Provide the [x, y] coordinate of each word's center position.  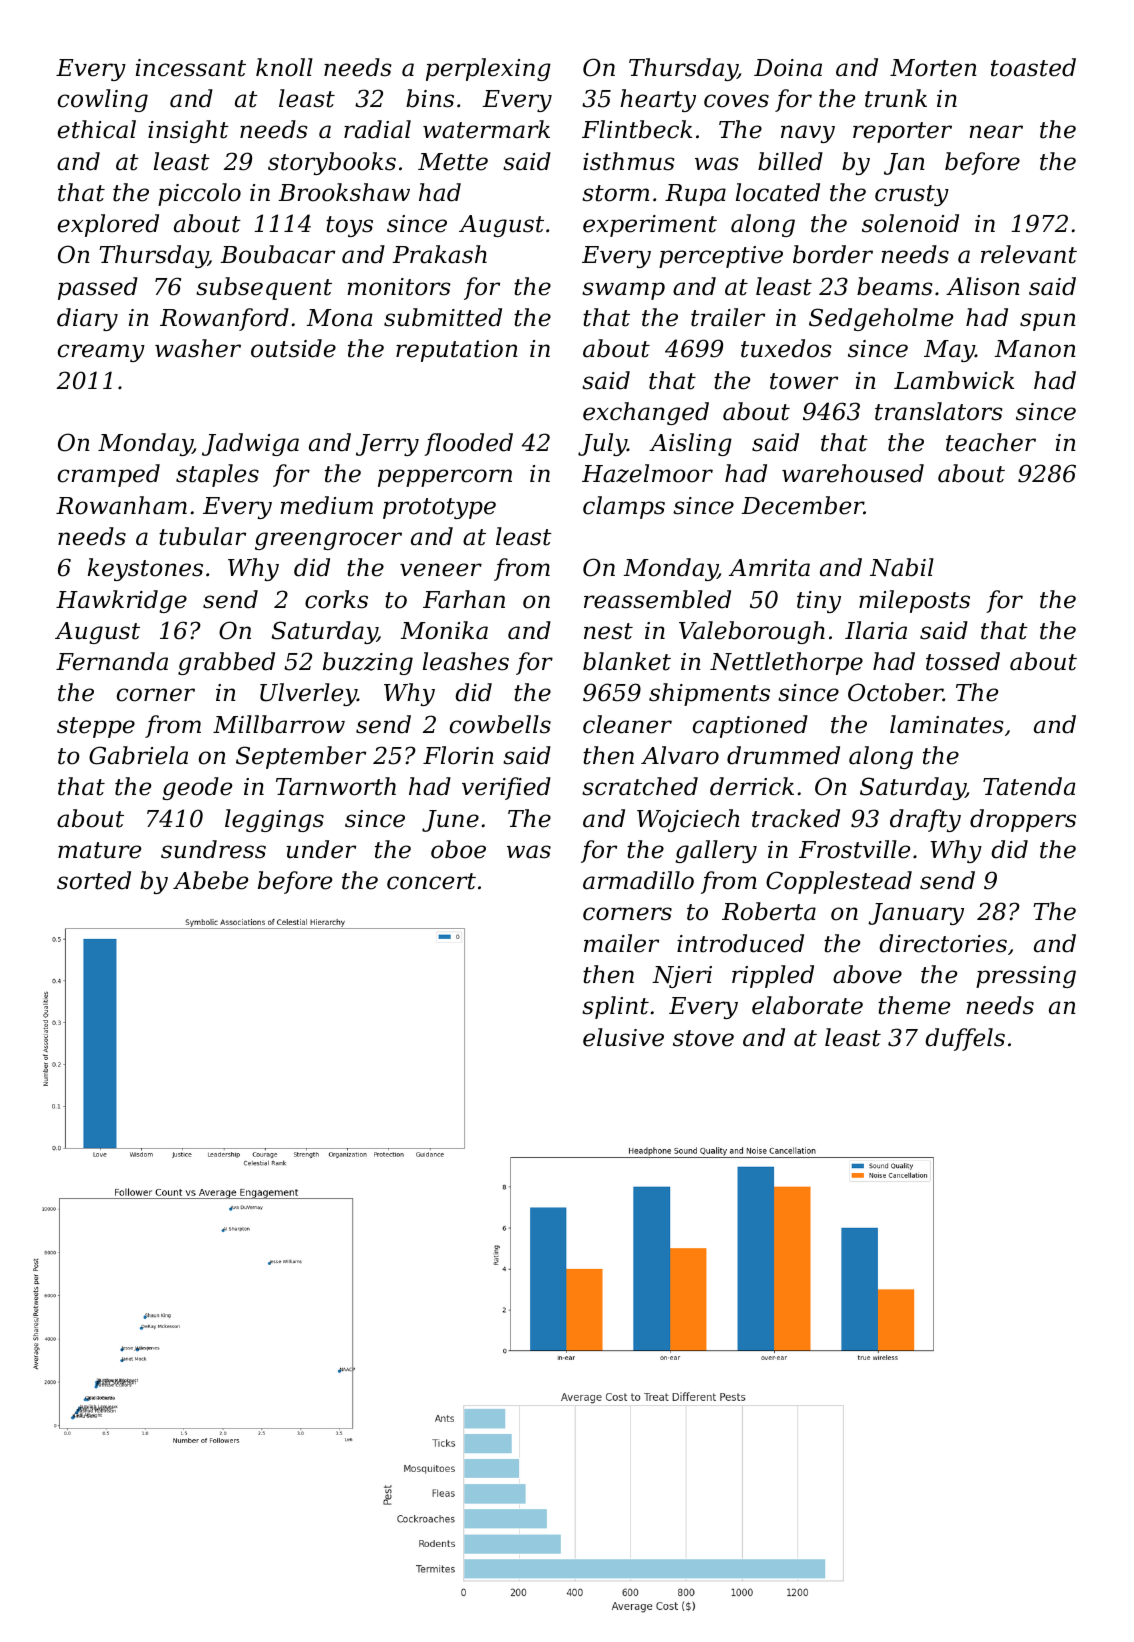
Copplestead [839, 882]
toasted [1033, 67]
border [833, 254]
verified [506, 788]
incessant [191, 68]
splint [615, 1007]
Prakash [439, 254]
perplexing [488, 69]
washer [198, 348]
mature [99, 850]
